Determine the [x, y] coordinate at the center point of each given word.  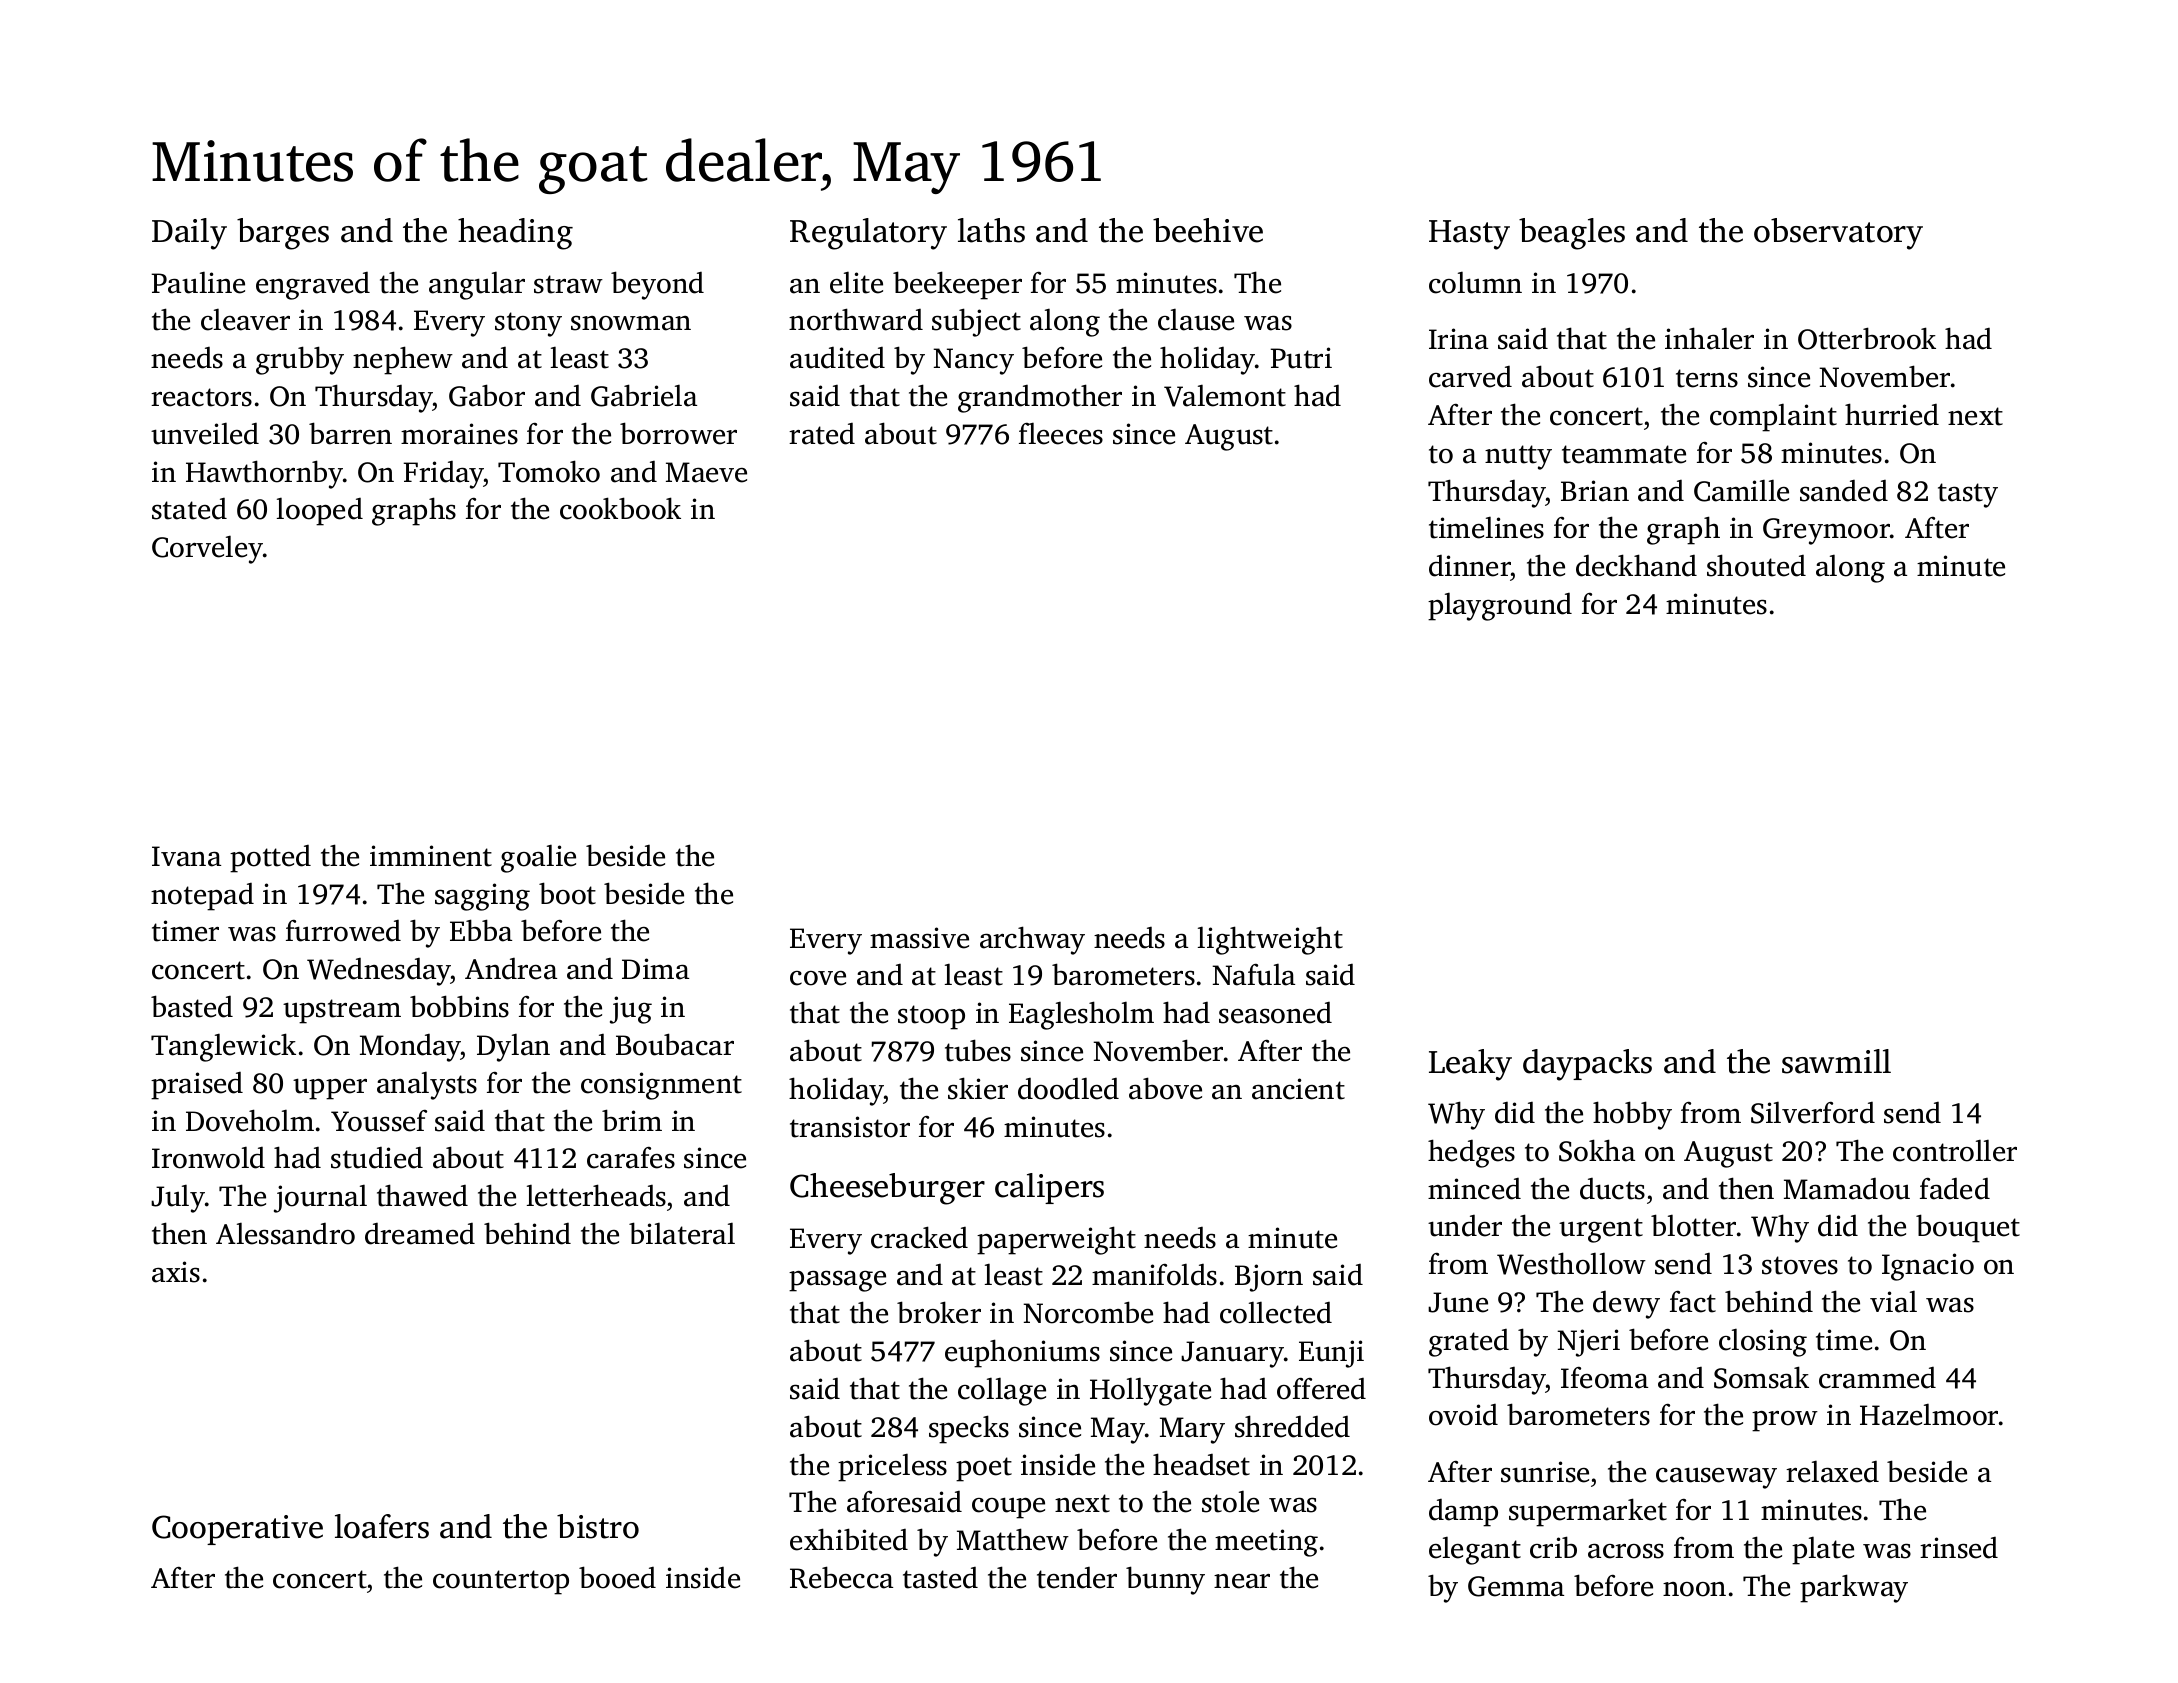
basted [192, 1006]
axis [176, 1272]
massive [919, 938]
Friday [444, 475]
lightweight [1270, 940]
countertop [501, 1582]
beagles [1572, 234]
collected [1276, 1312]
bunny [1165, 1580]
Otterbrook [1867, 338]
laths [991, 230]
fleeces [1061, 433]
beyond [657, 285]
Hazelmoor [1929, 1414]
